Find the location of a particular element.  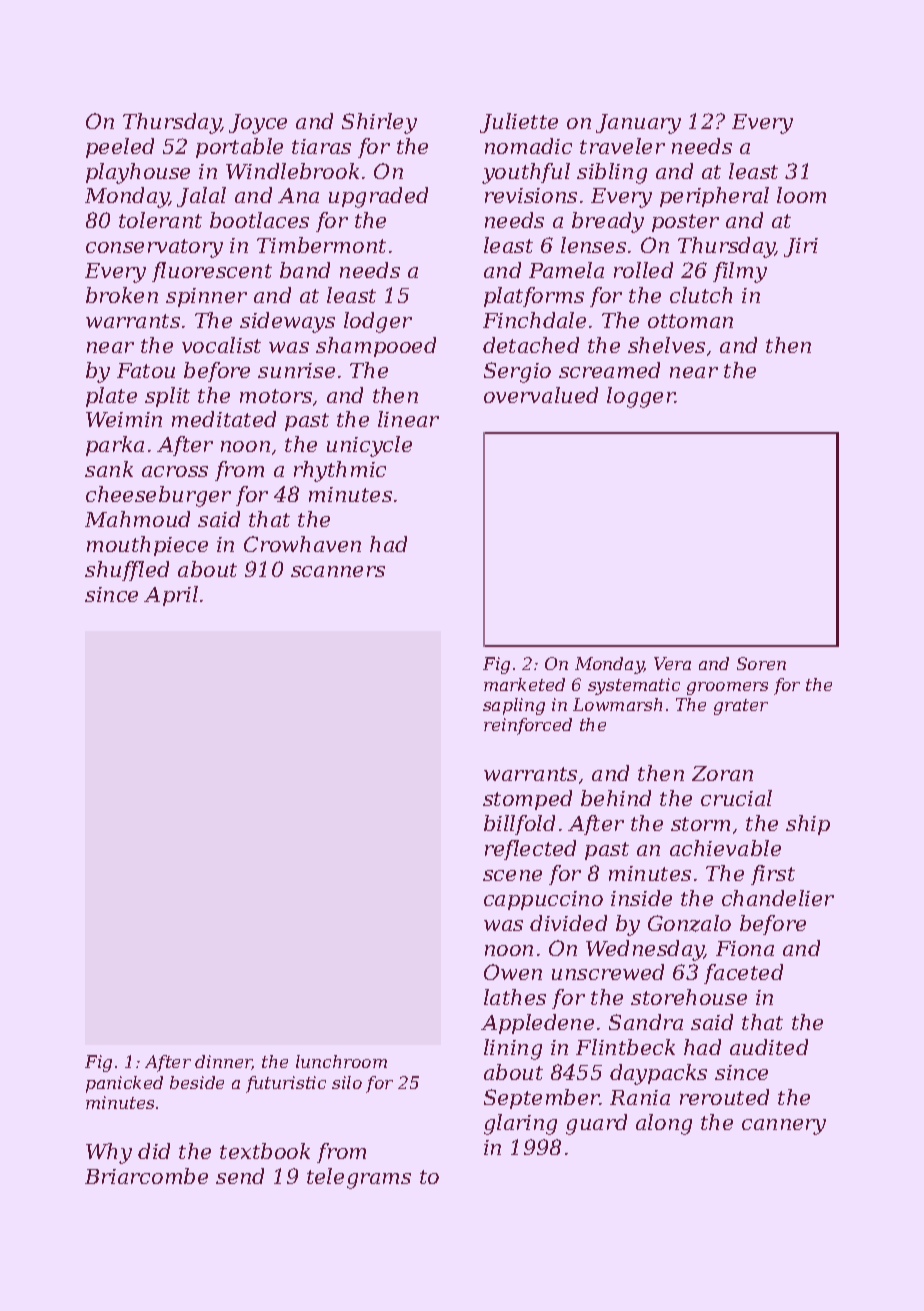

billfold is located at coordinates (519, 825).
